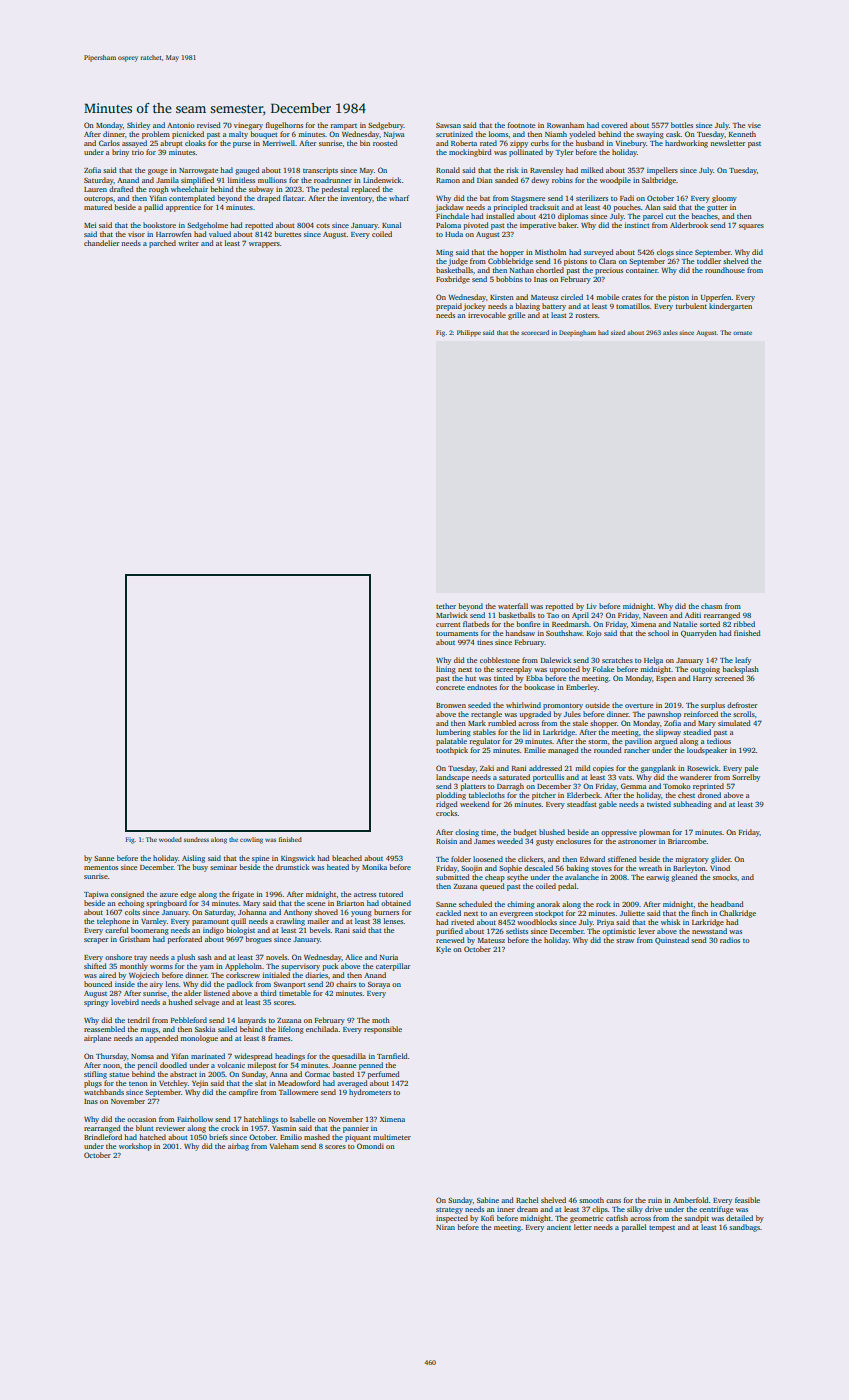  Describe the element at coordinates (102, 243) in the image. I see `chandelier` at that location.
